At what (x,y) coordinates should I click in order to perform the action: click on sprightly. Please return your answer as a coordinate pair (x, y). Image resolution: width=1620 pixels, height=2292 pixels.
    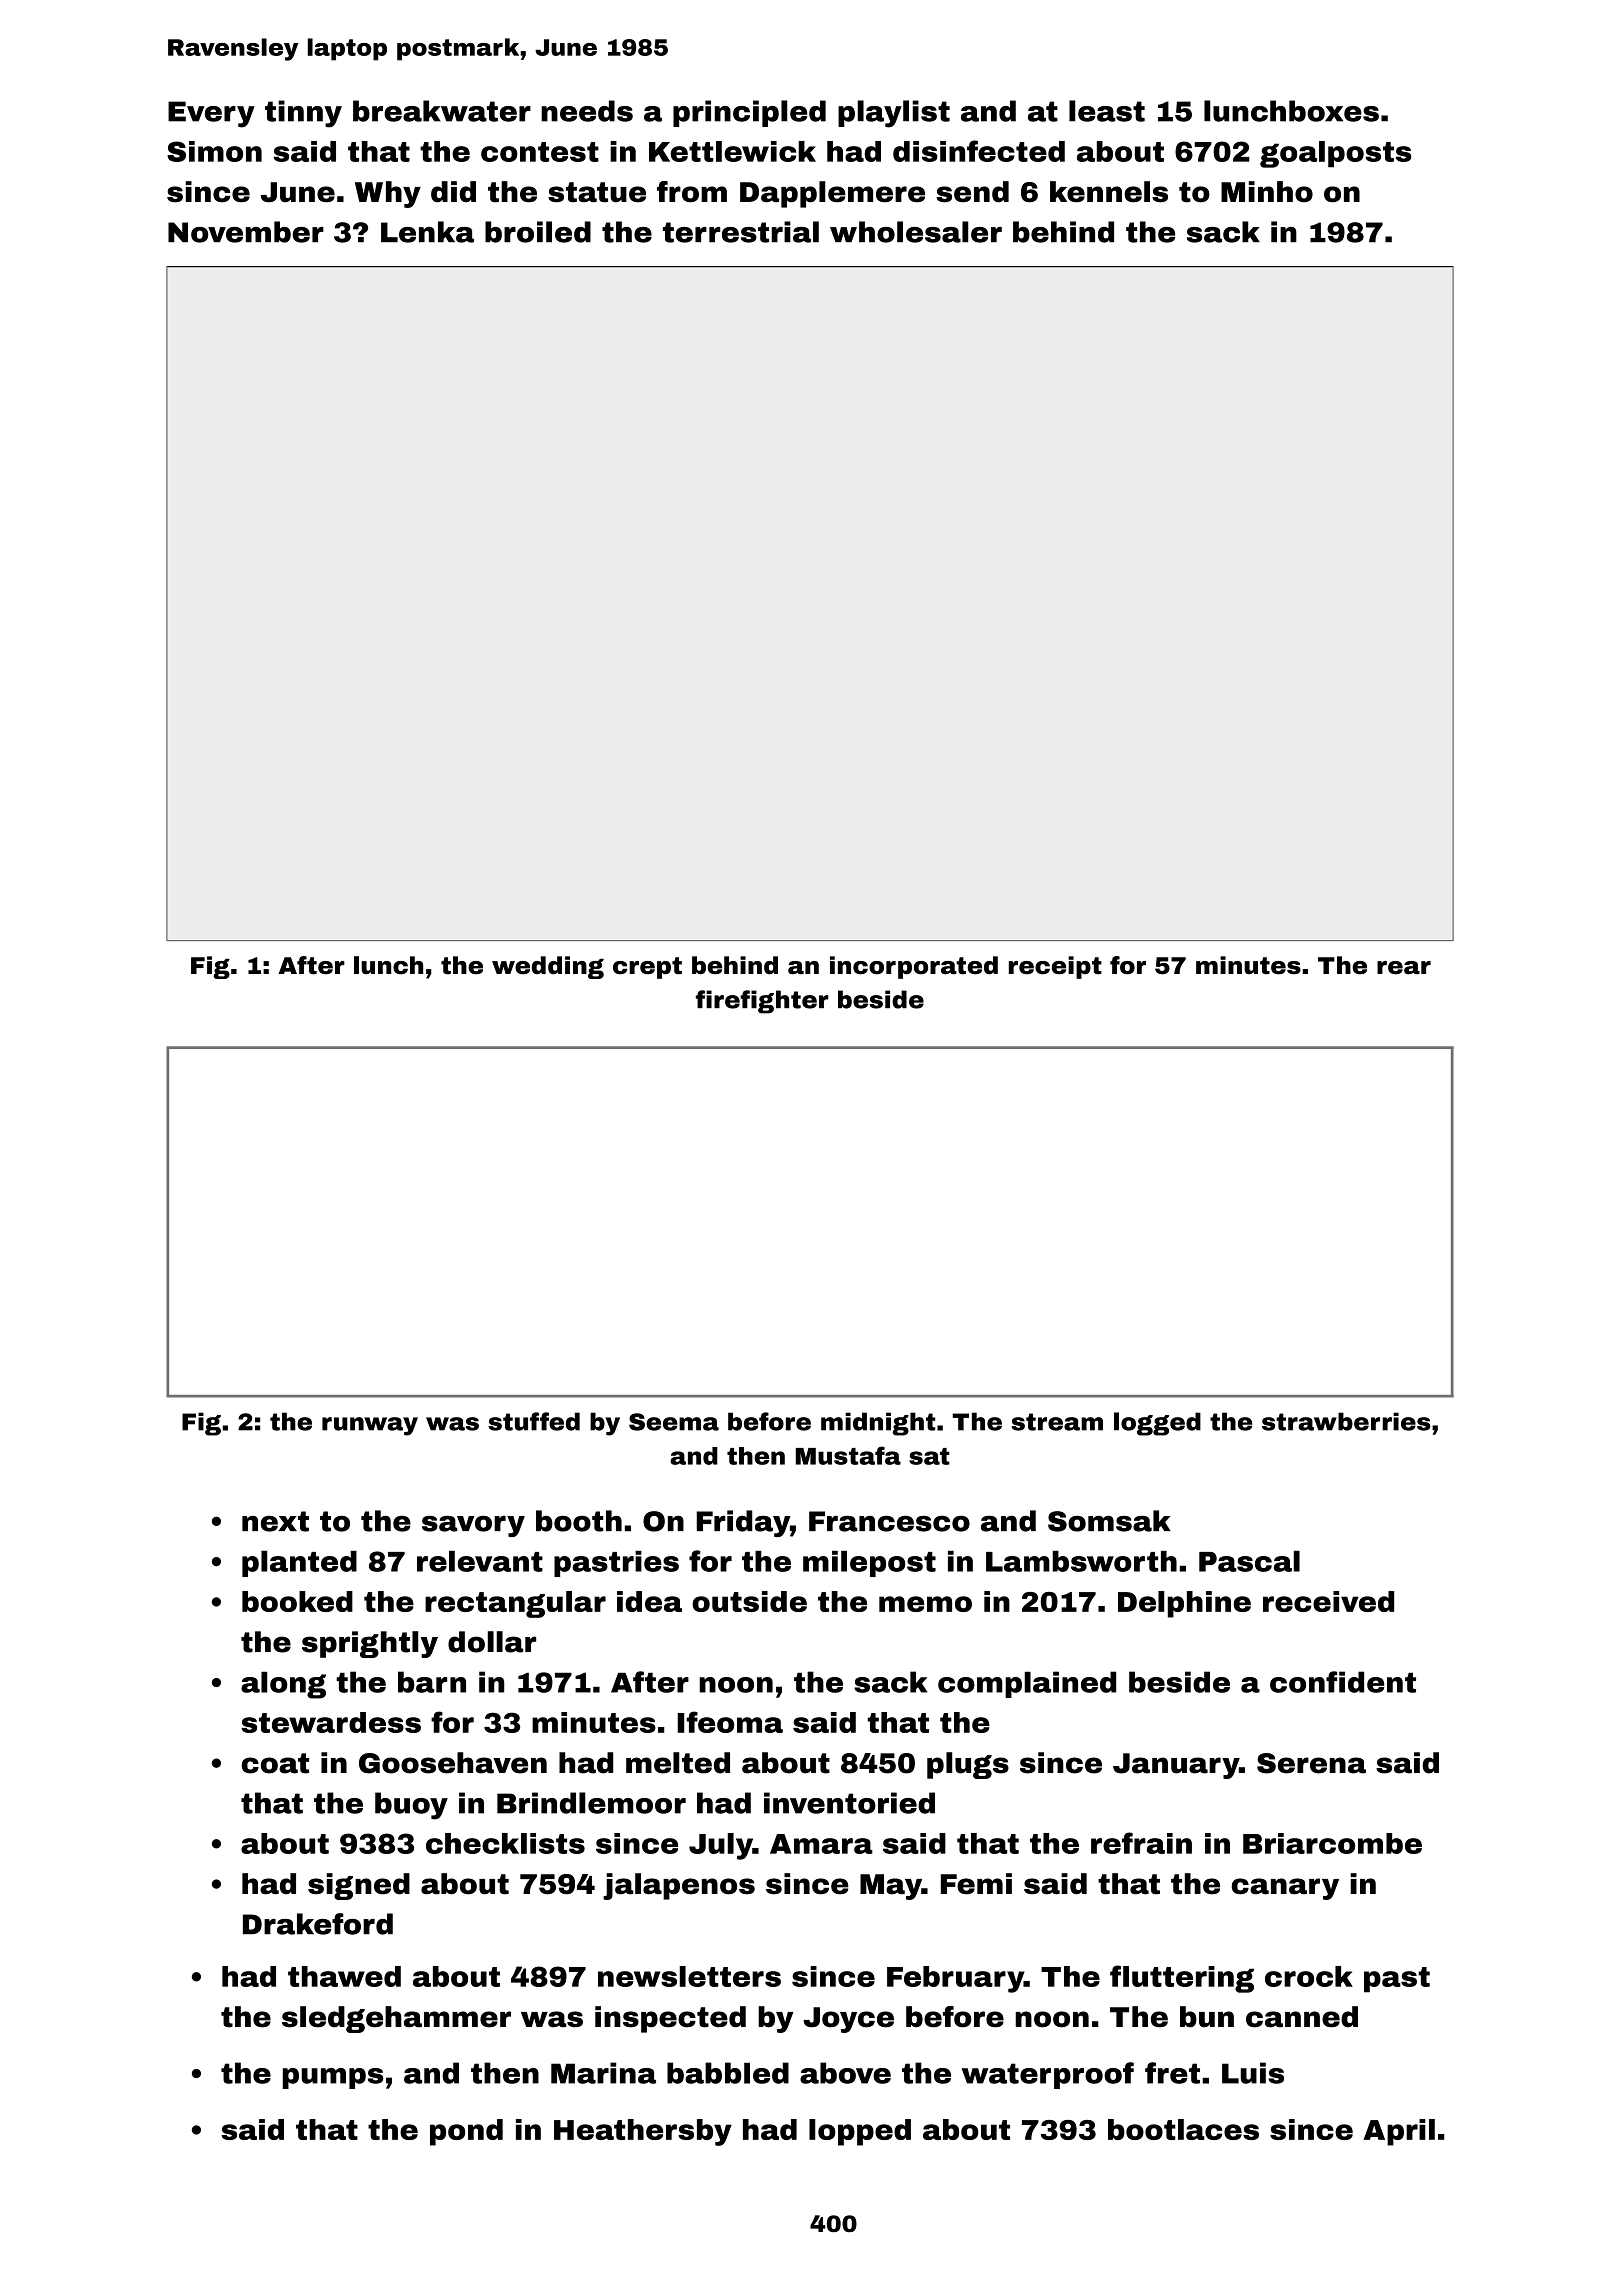
    Looking at the image, I should click on (370, 1644).
